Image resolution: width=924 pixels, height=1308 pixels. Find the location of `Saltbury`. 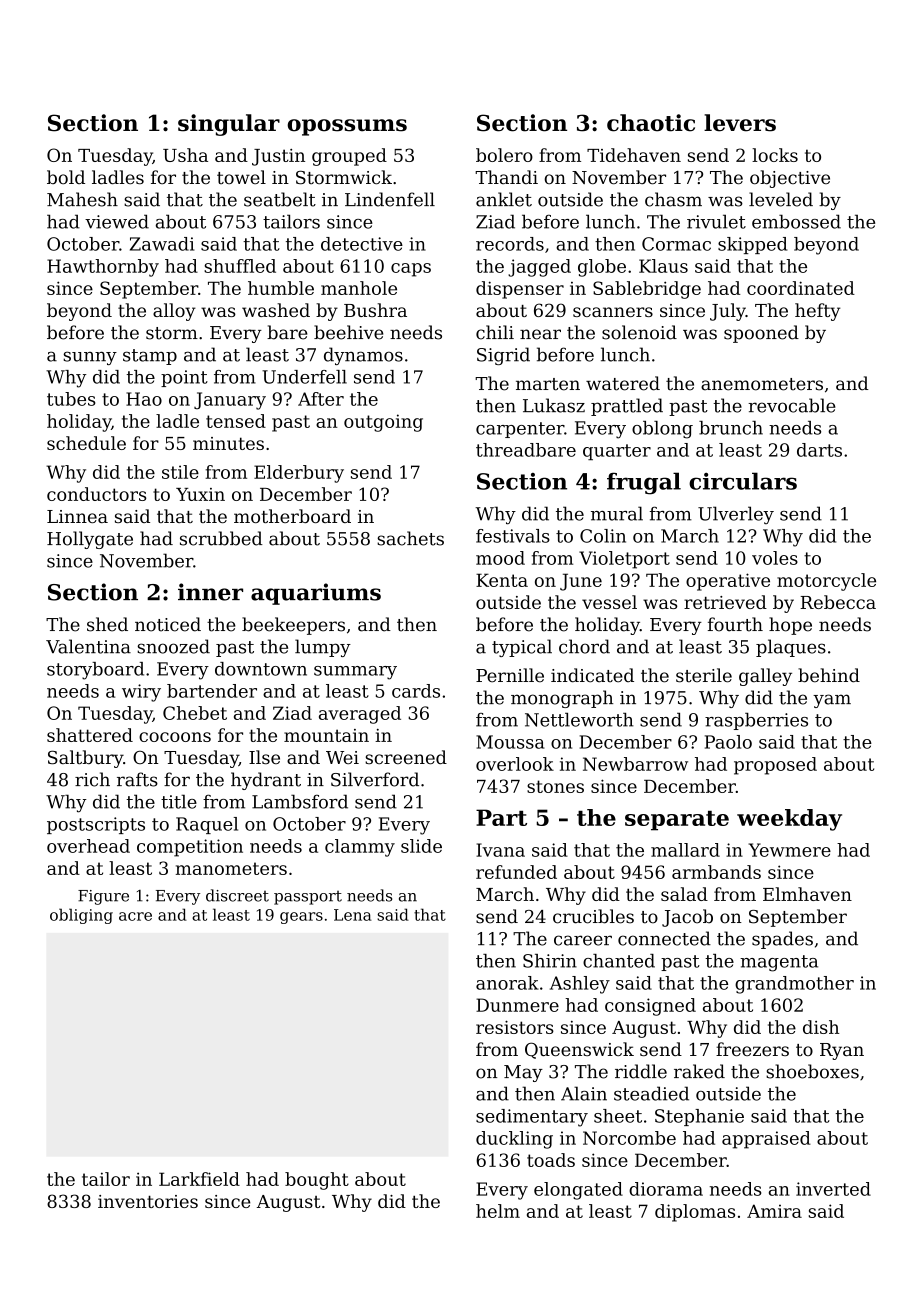

Saltbury is located at coordinates (85, 759).
